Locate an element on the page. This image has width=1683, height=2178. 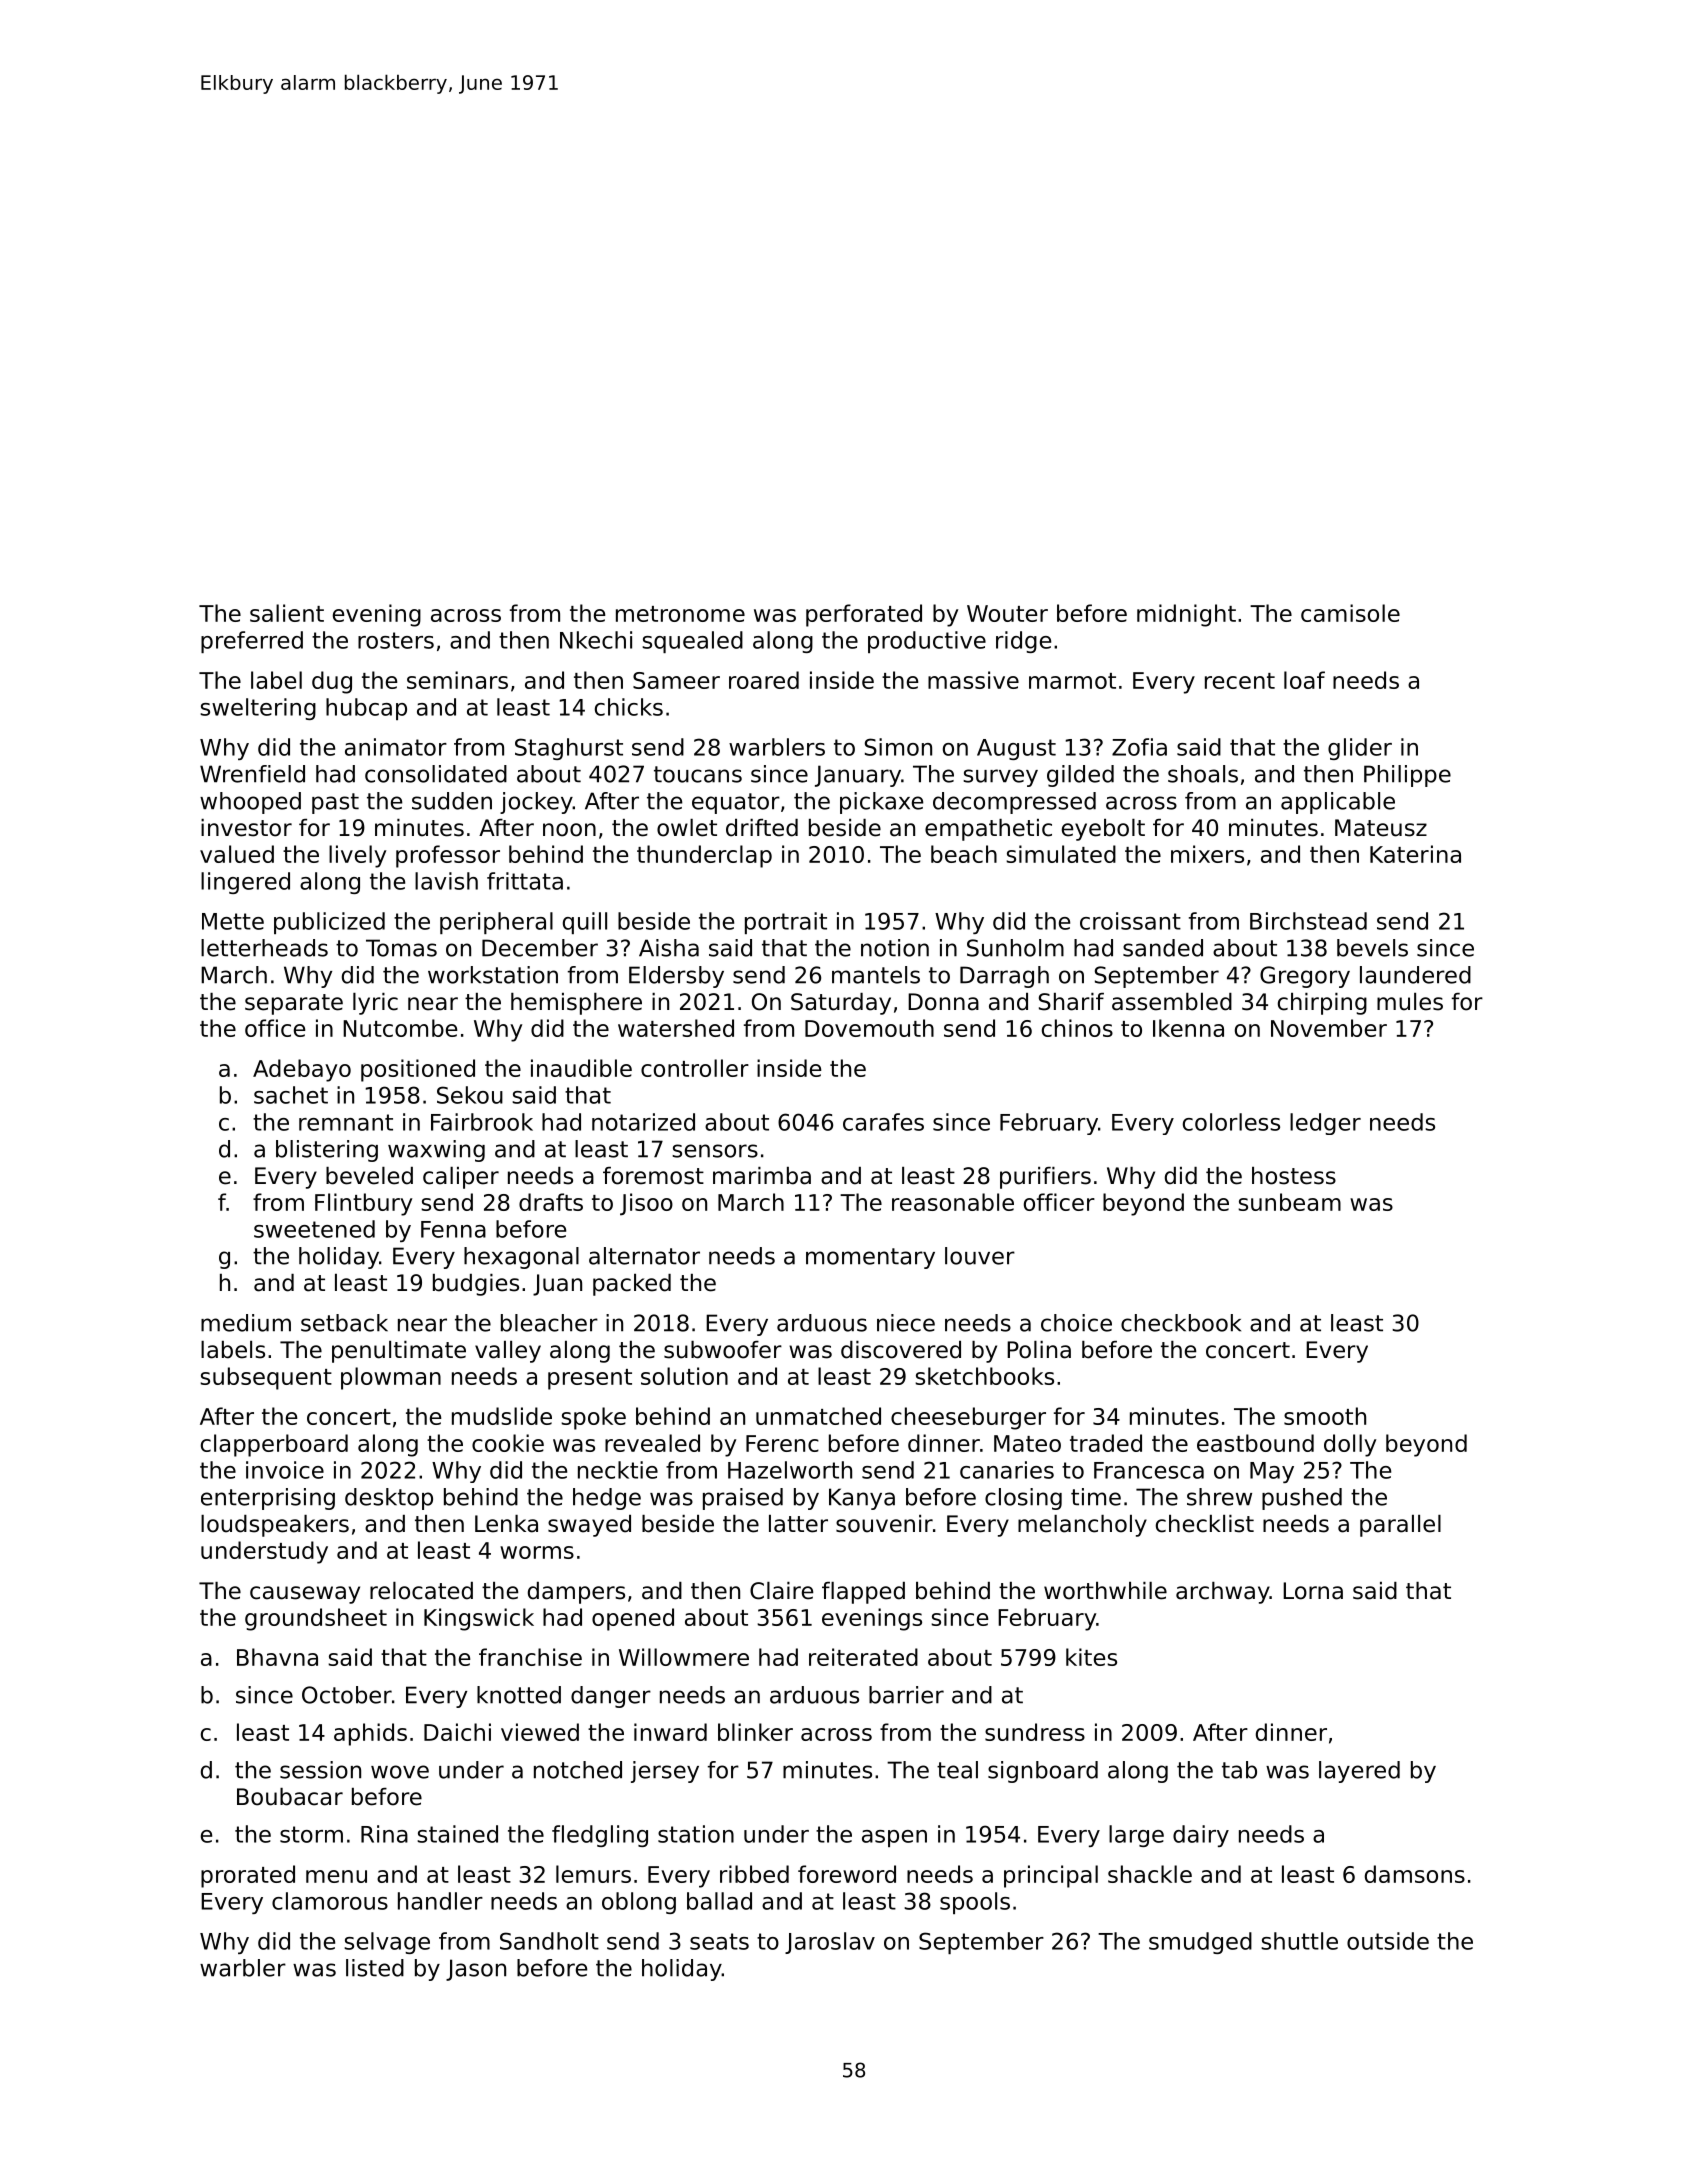
perforated is located at coordinates (864, 615).
